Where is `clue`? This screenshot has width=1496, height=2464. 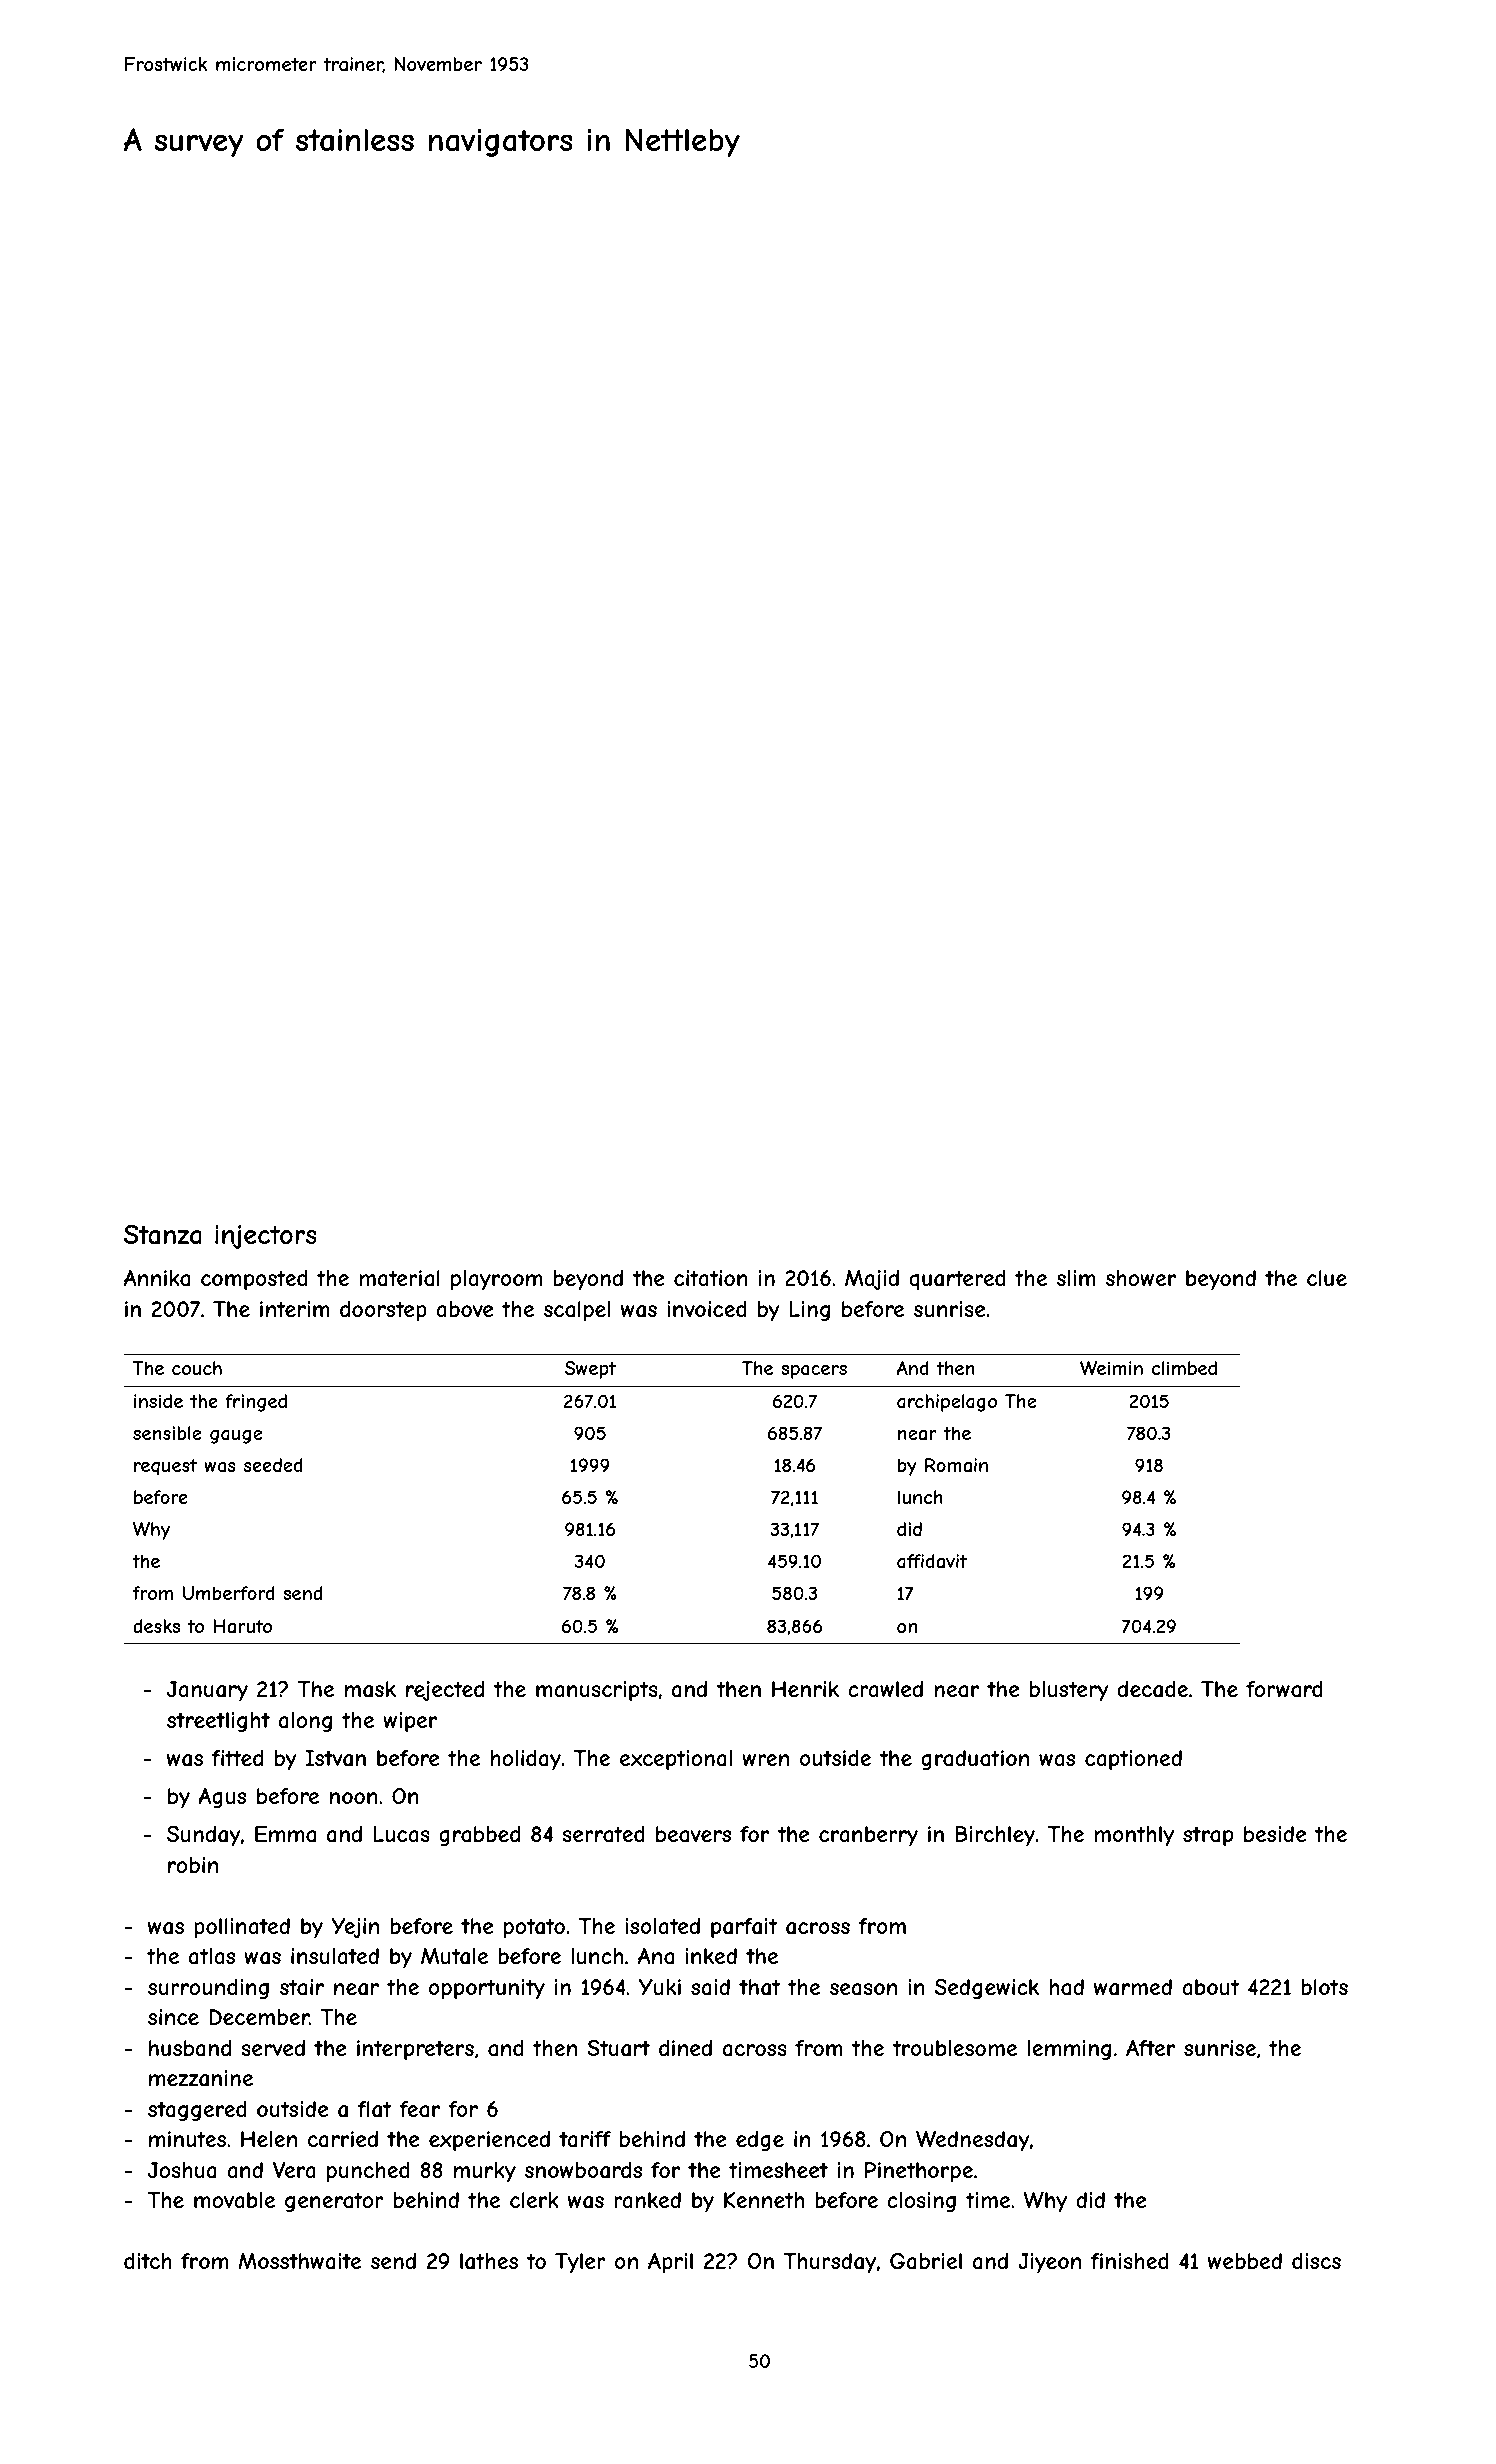
clue is located at coordinates (1327, 1278).
